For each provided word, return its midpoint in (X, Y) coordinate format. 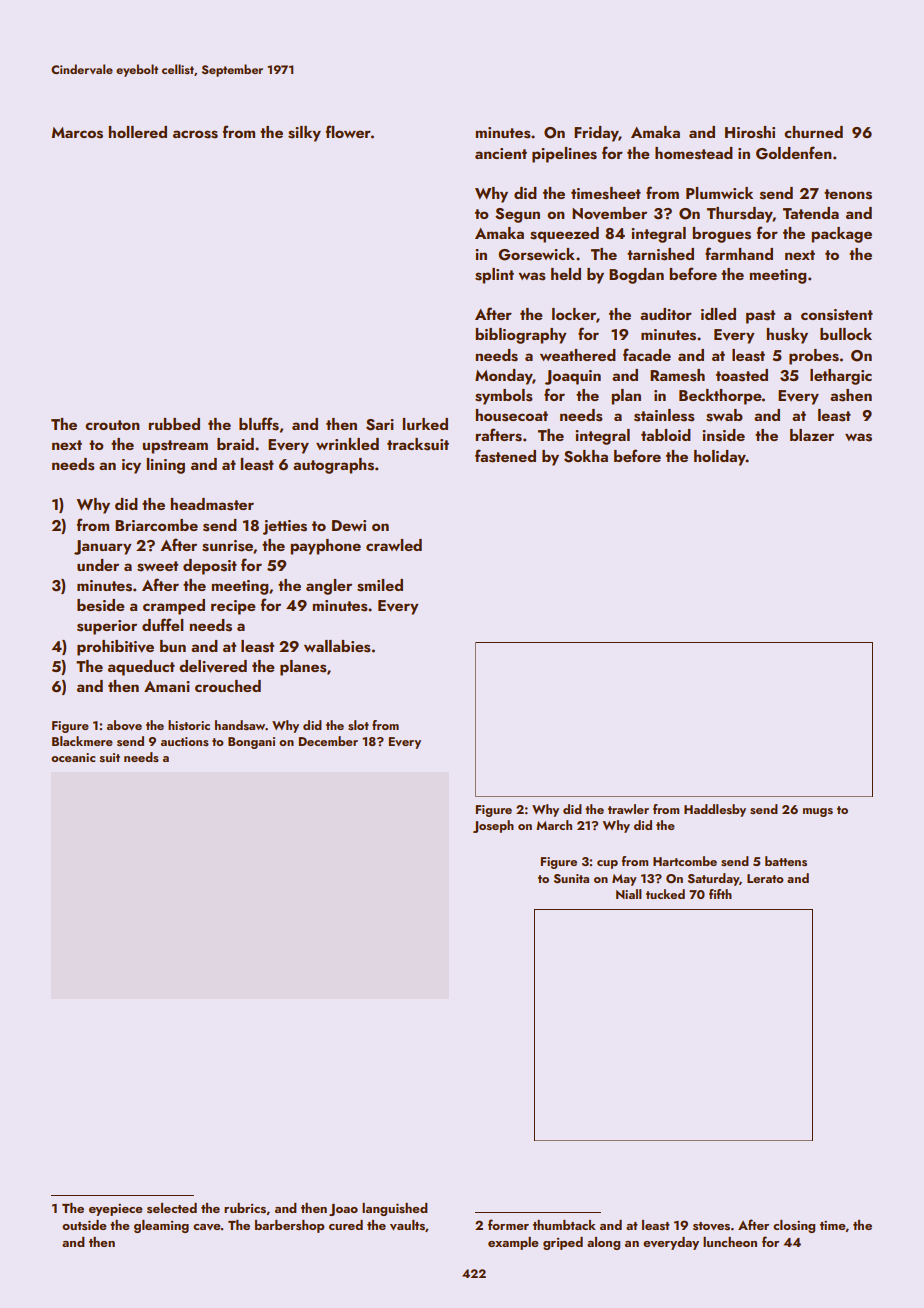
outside (84, 1225)
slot (358, 725)
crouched (228, 686)
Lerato (765, 878)
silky (304, 134)
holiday (720, 458)
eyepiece (116, 1209)
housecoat (511, 415)
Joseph (493, 826)
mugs (818, 812)
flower (348, 131)
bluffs (259, 424)
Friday (596, 134)
